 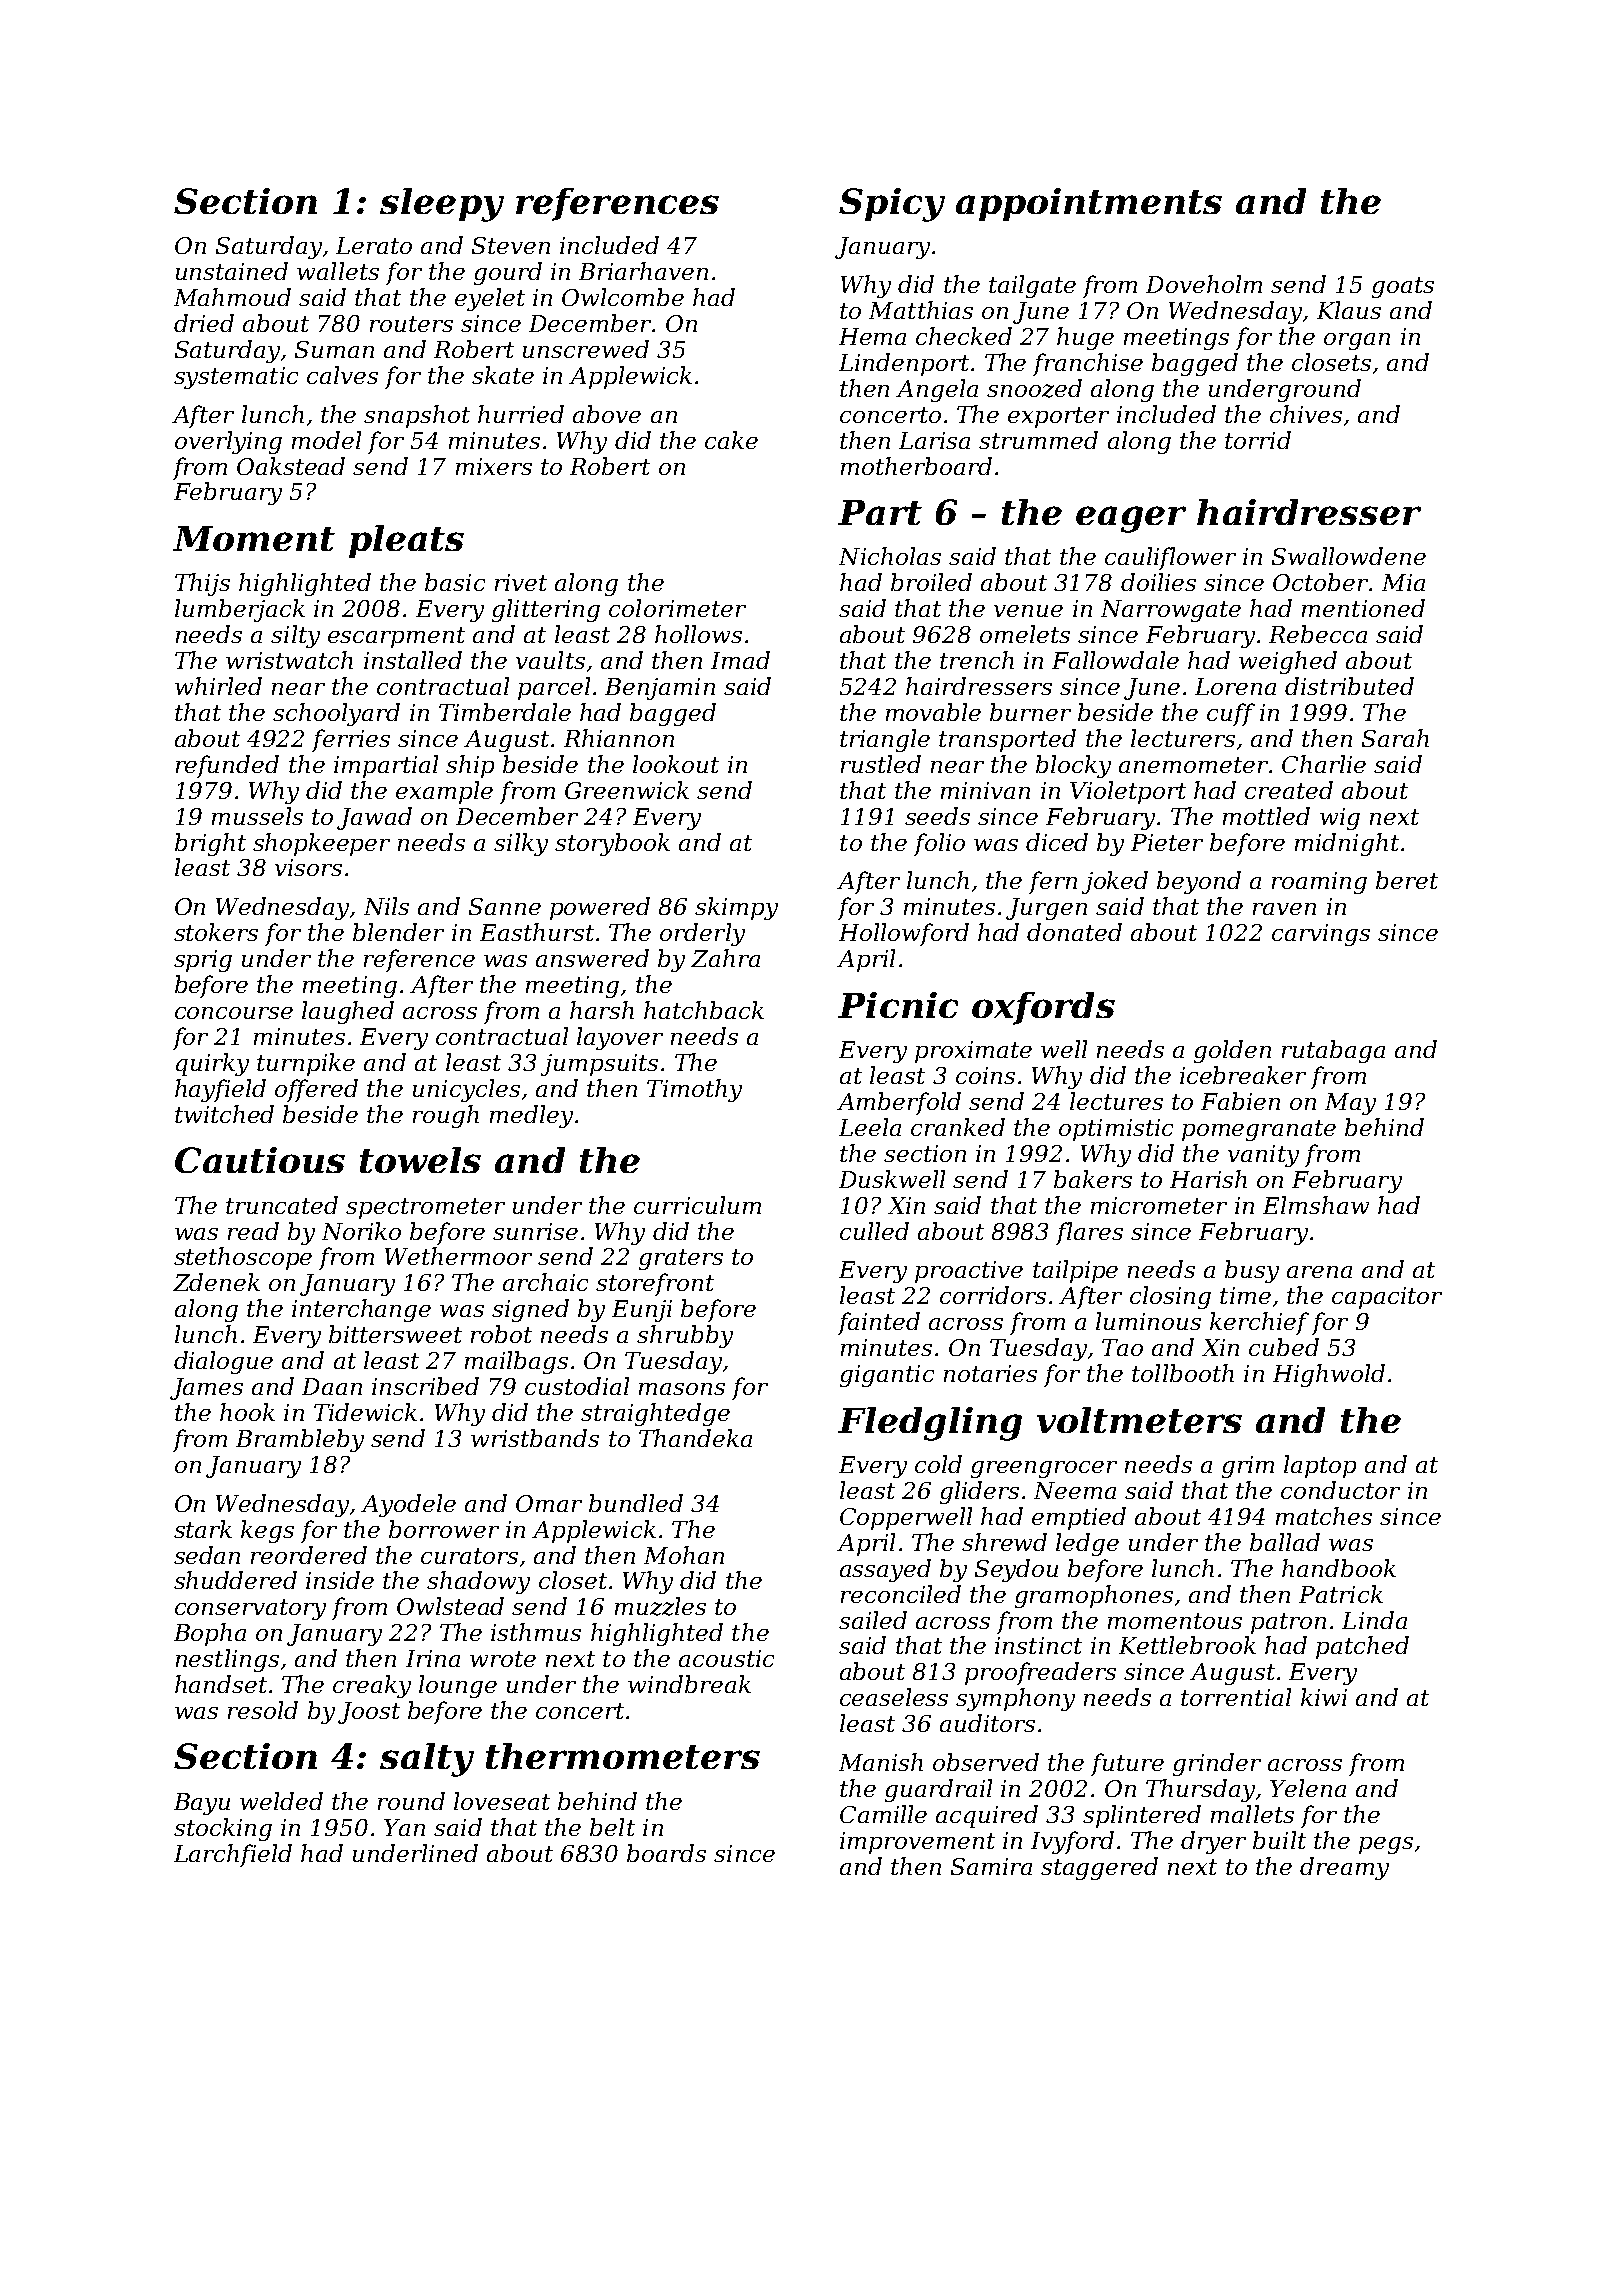 What do you see at coordinates (503, 375) in the image?
I see `skate` at bounding box center [503, 375].
